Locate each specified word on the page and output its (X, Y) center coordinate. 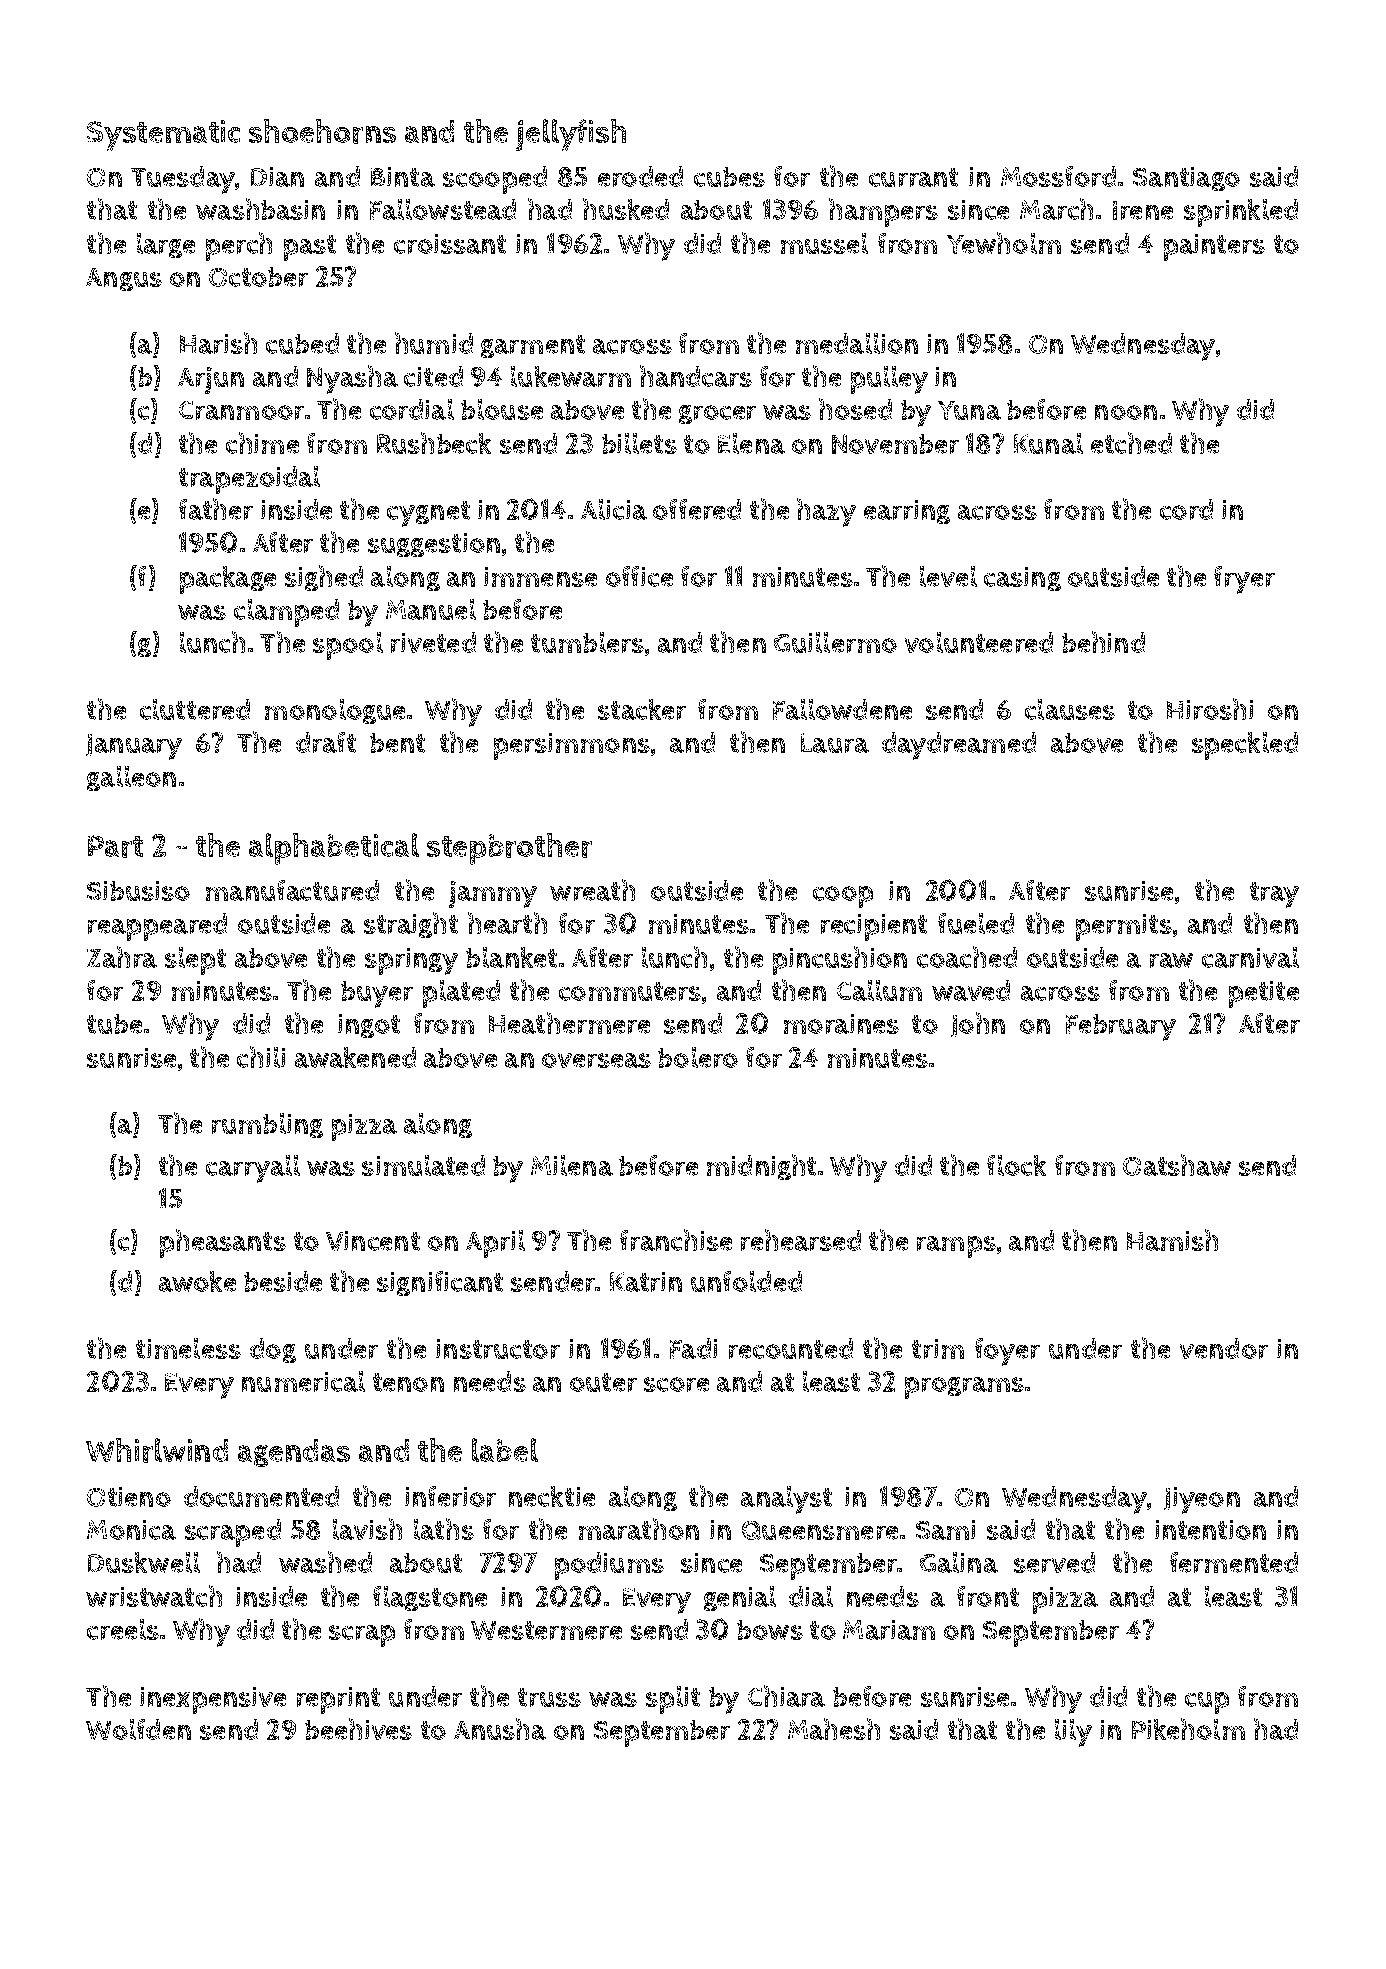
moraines (841, 1024)
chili (261, 1057)
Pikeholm (1188, 1729)
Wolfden (138, 1729)
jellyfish (571, 135)
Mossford (1058, 176)
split (673, 1700)
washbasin (260, 209)
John (978, 1024)
